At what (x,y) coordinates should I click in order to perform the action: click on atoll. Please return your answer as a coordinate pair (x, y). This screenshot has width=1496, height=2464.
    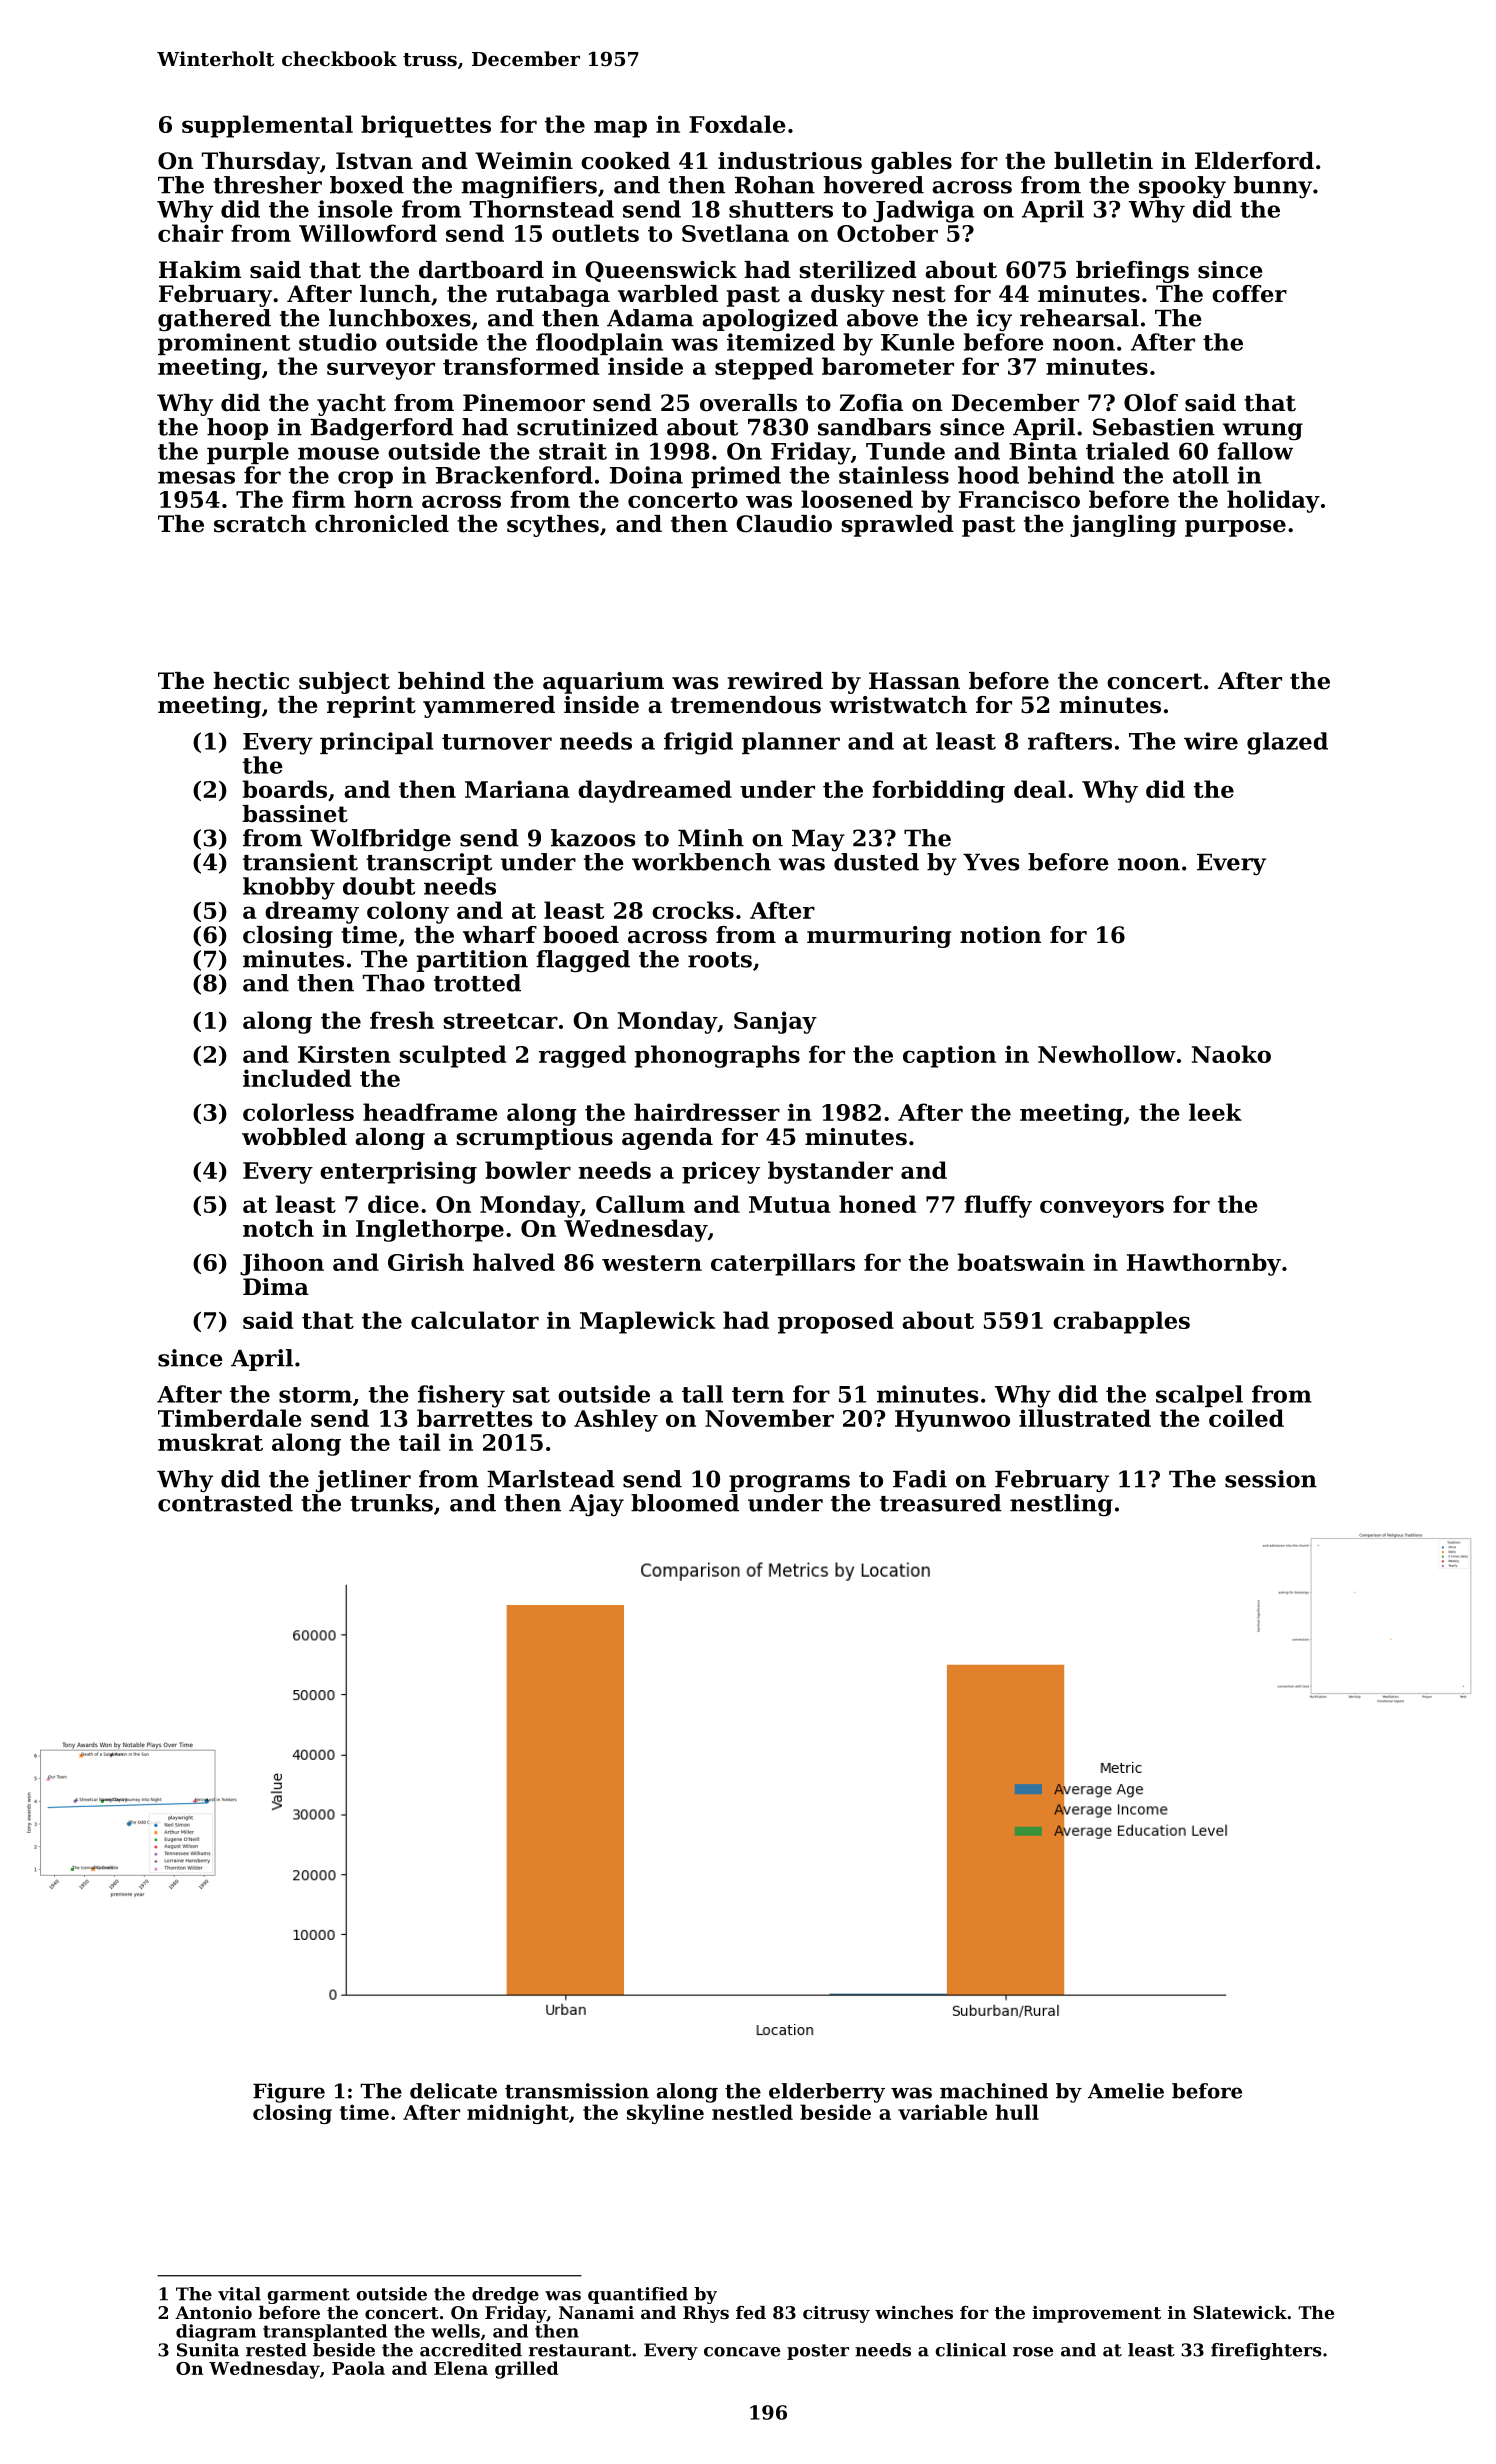
    Looking at the image, I should click on (1201, 475).
